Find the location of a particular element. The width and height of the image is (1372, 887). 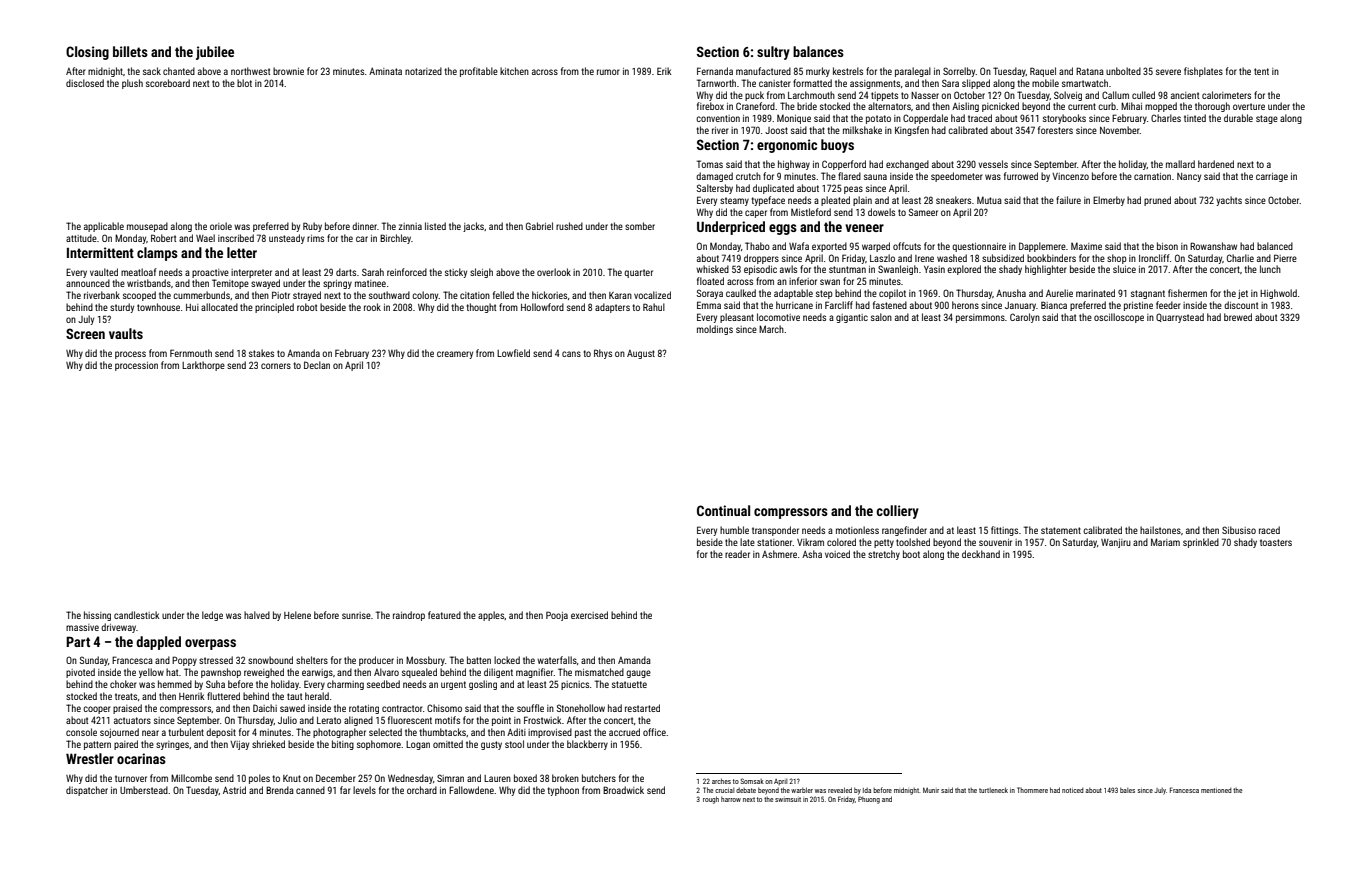

Lauren is located at coordinates (497, 778).
